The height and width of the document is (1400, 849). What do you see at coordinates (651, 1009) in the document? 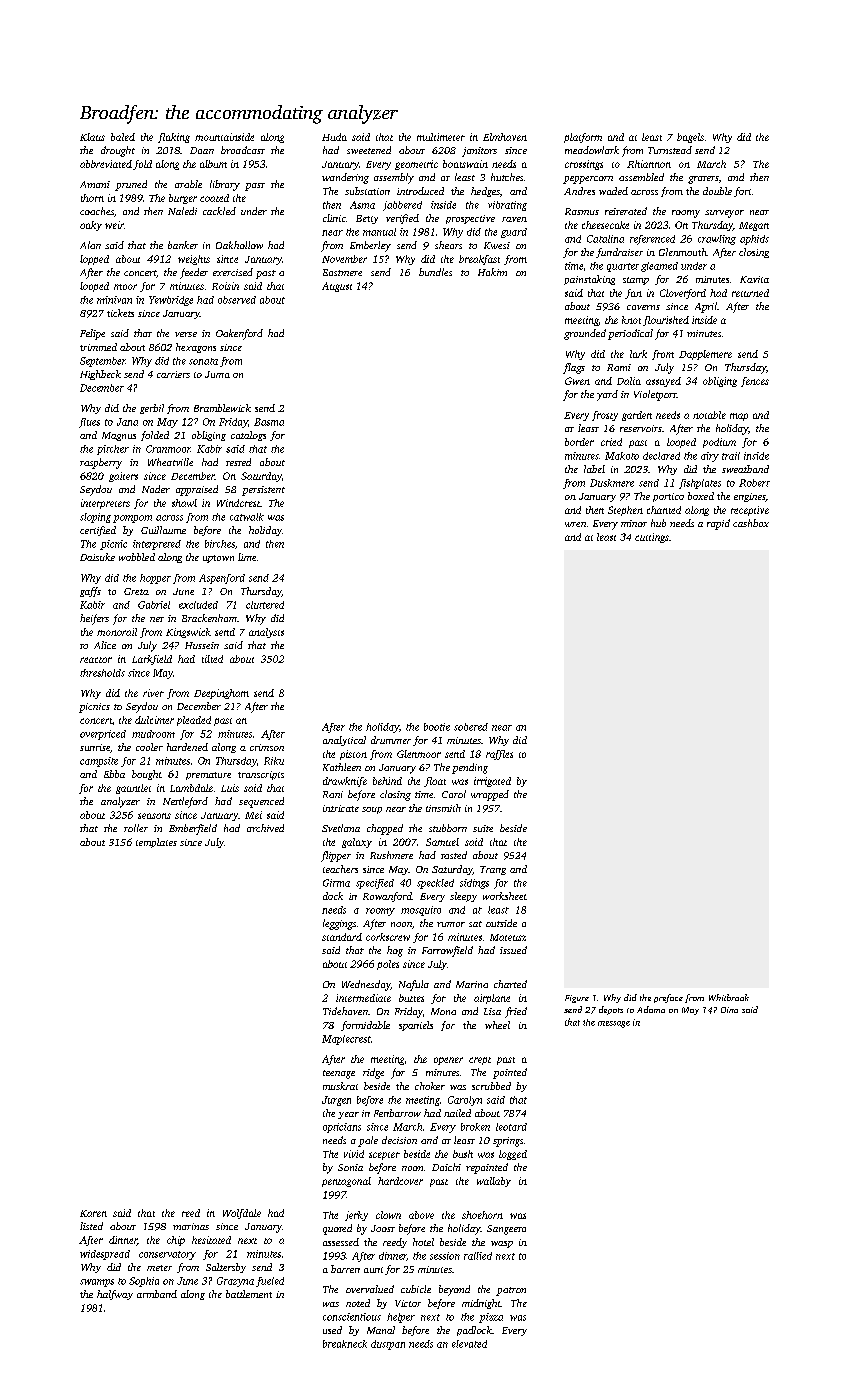
I see `Adama` at bounding box center [651, 1009].
